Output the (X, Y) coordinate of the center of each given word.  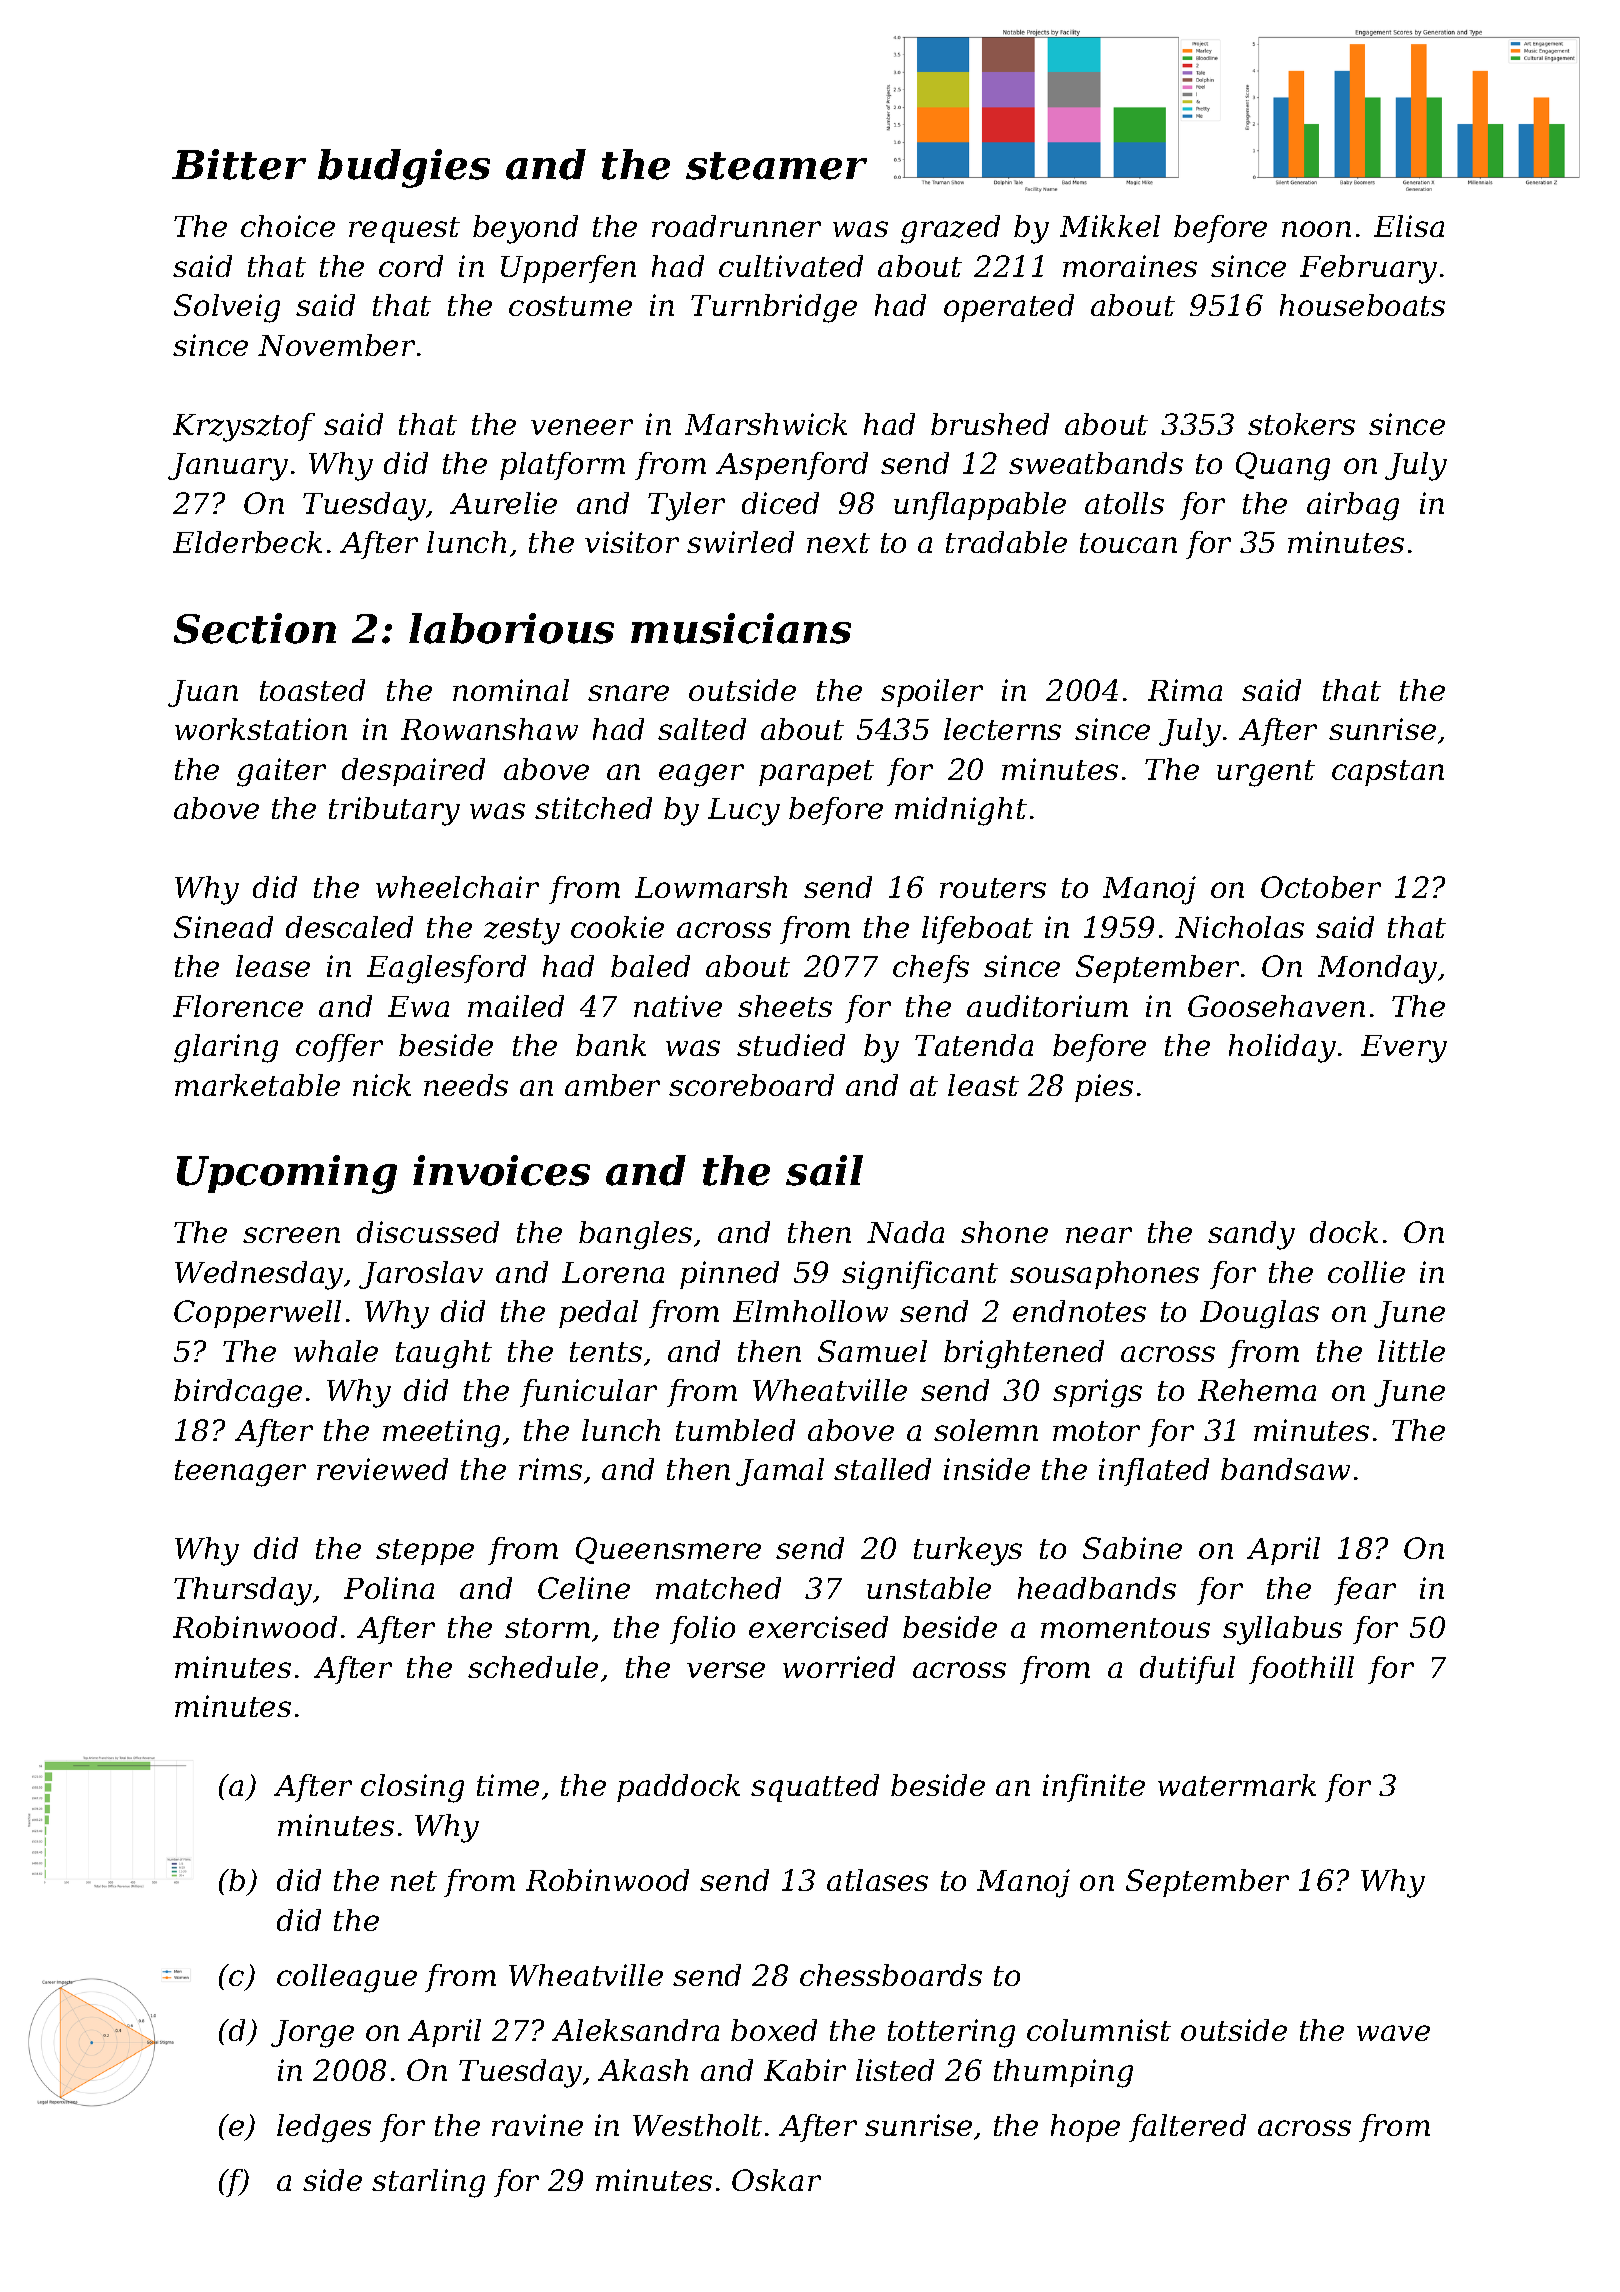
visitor (632, 542)
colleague (347, 1978)
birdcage (238, 1393)
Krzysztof (244, 427)
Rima (1185, 690)
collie (1366, 1272)
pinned (729, 1275)
